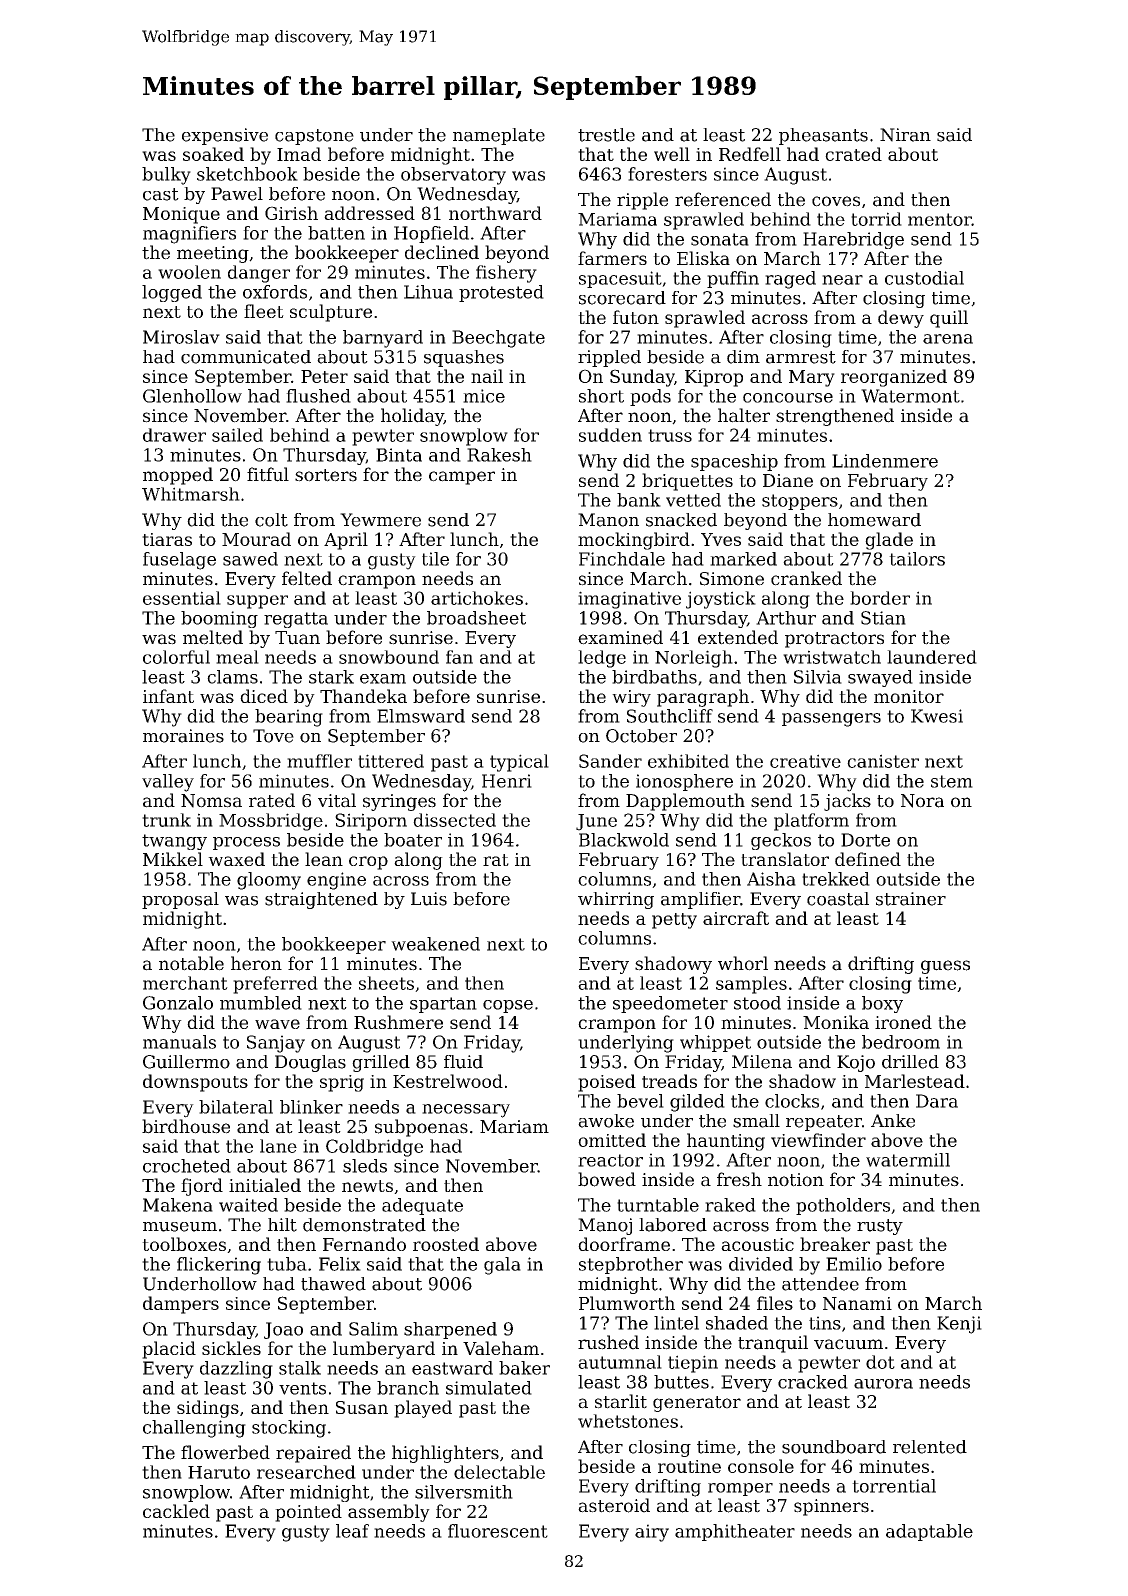 This screenshot has width=1128, height=1596. What do you see at coordinates (499, 136) in the screenshot?
I see `nameplate` at bounding box center [499, 136].
